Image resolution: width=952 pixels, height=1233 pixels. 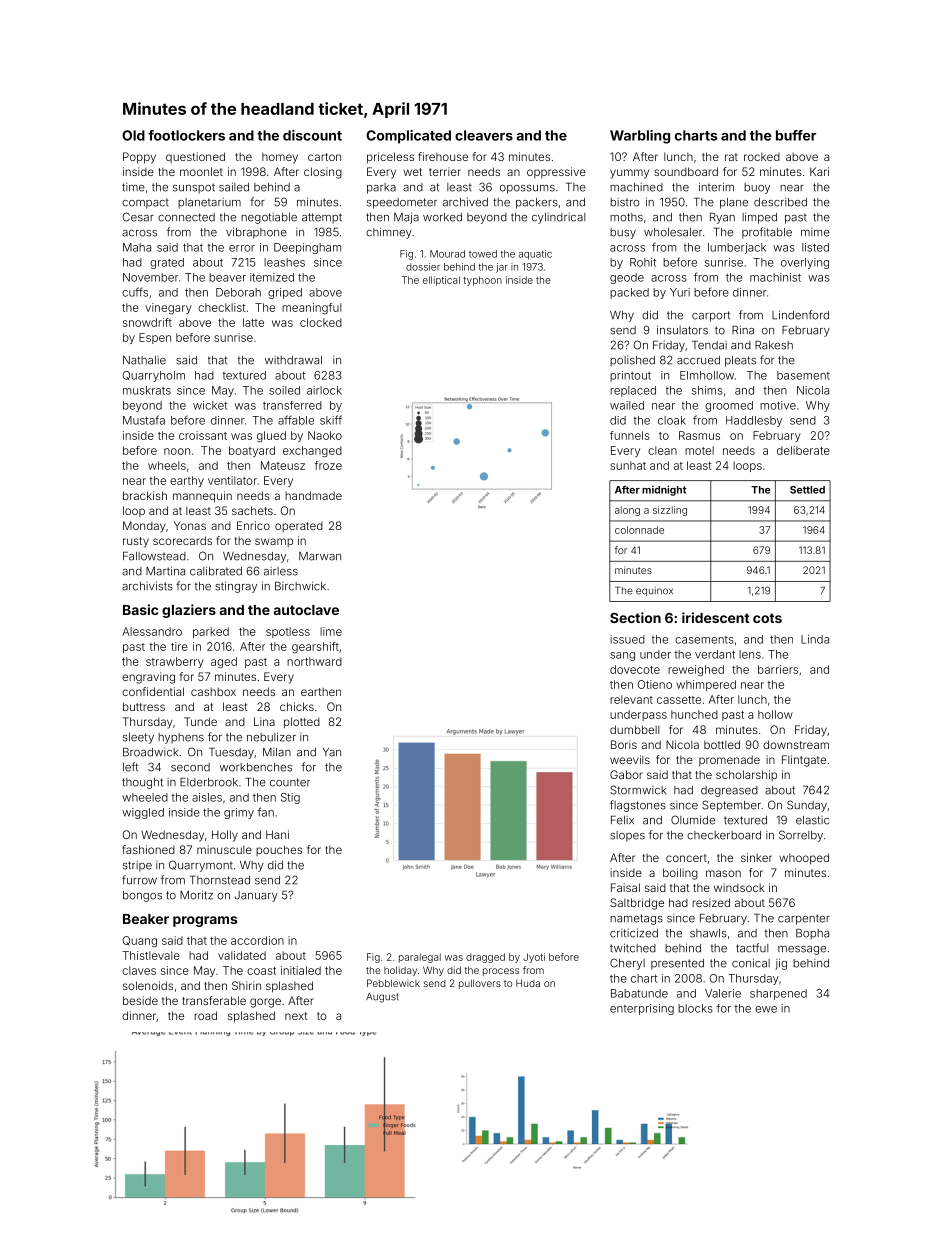 I want to click on bottled, so click(x=722, y=744).
